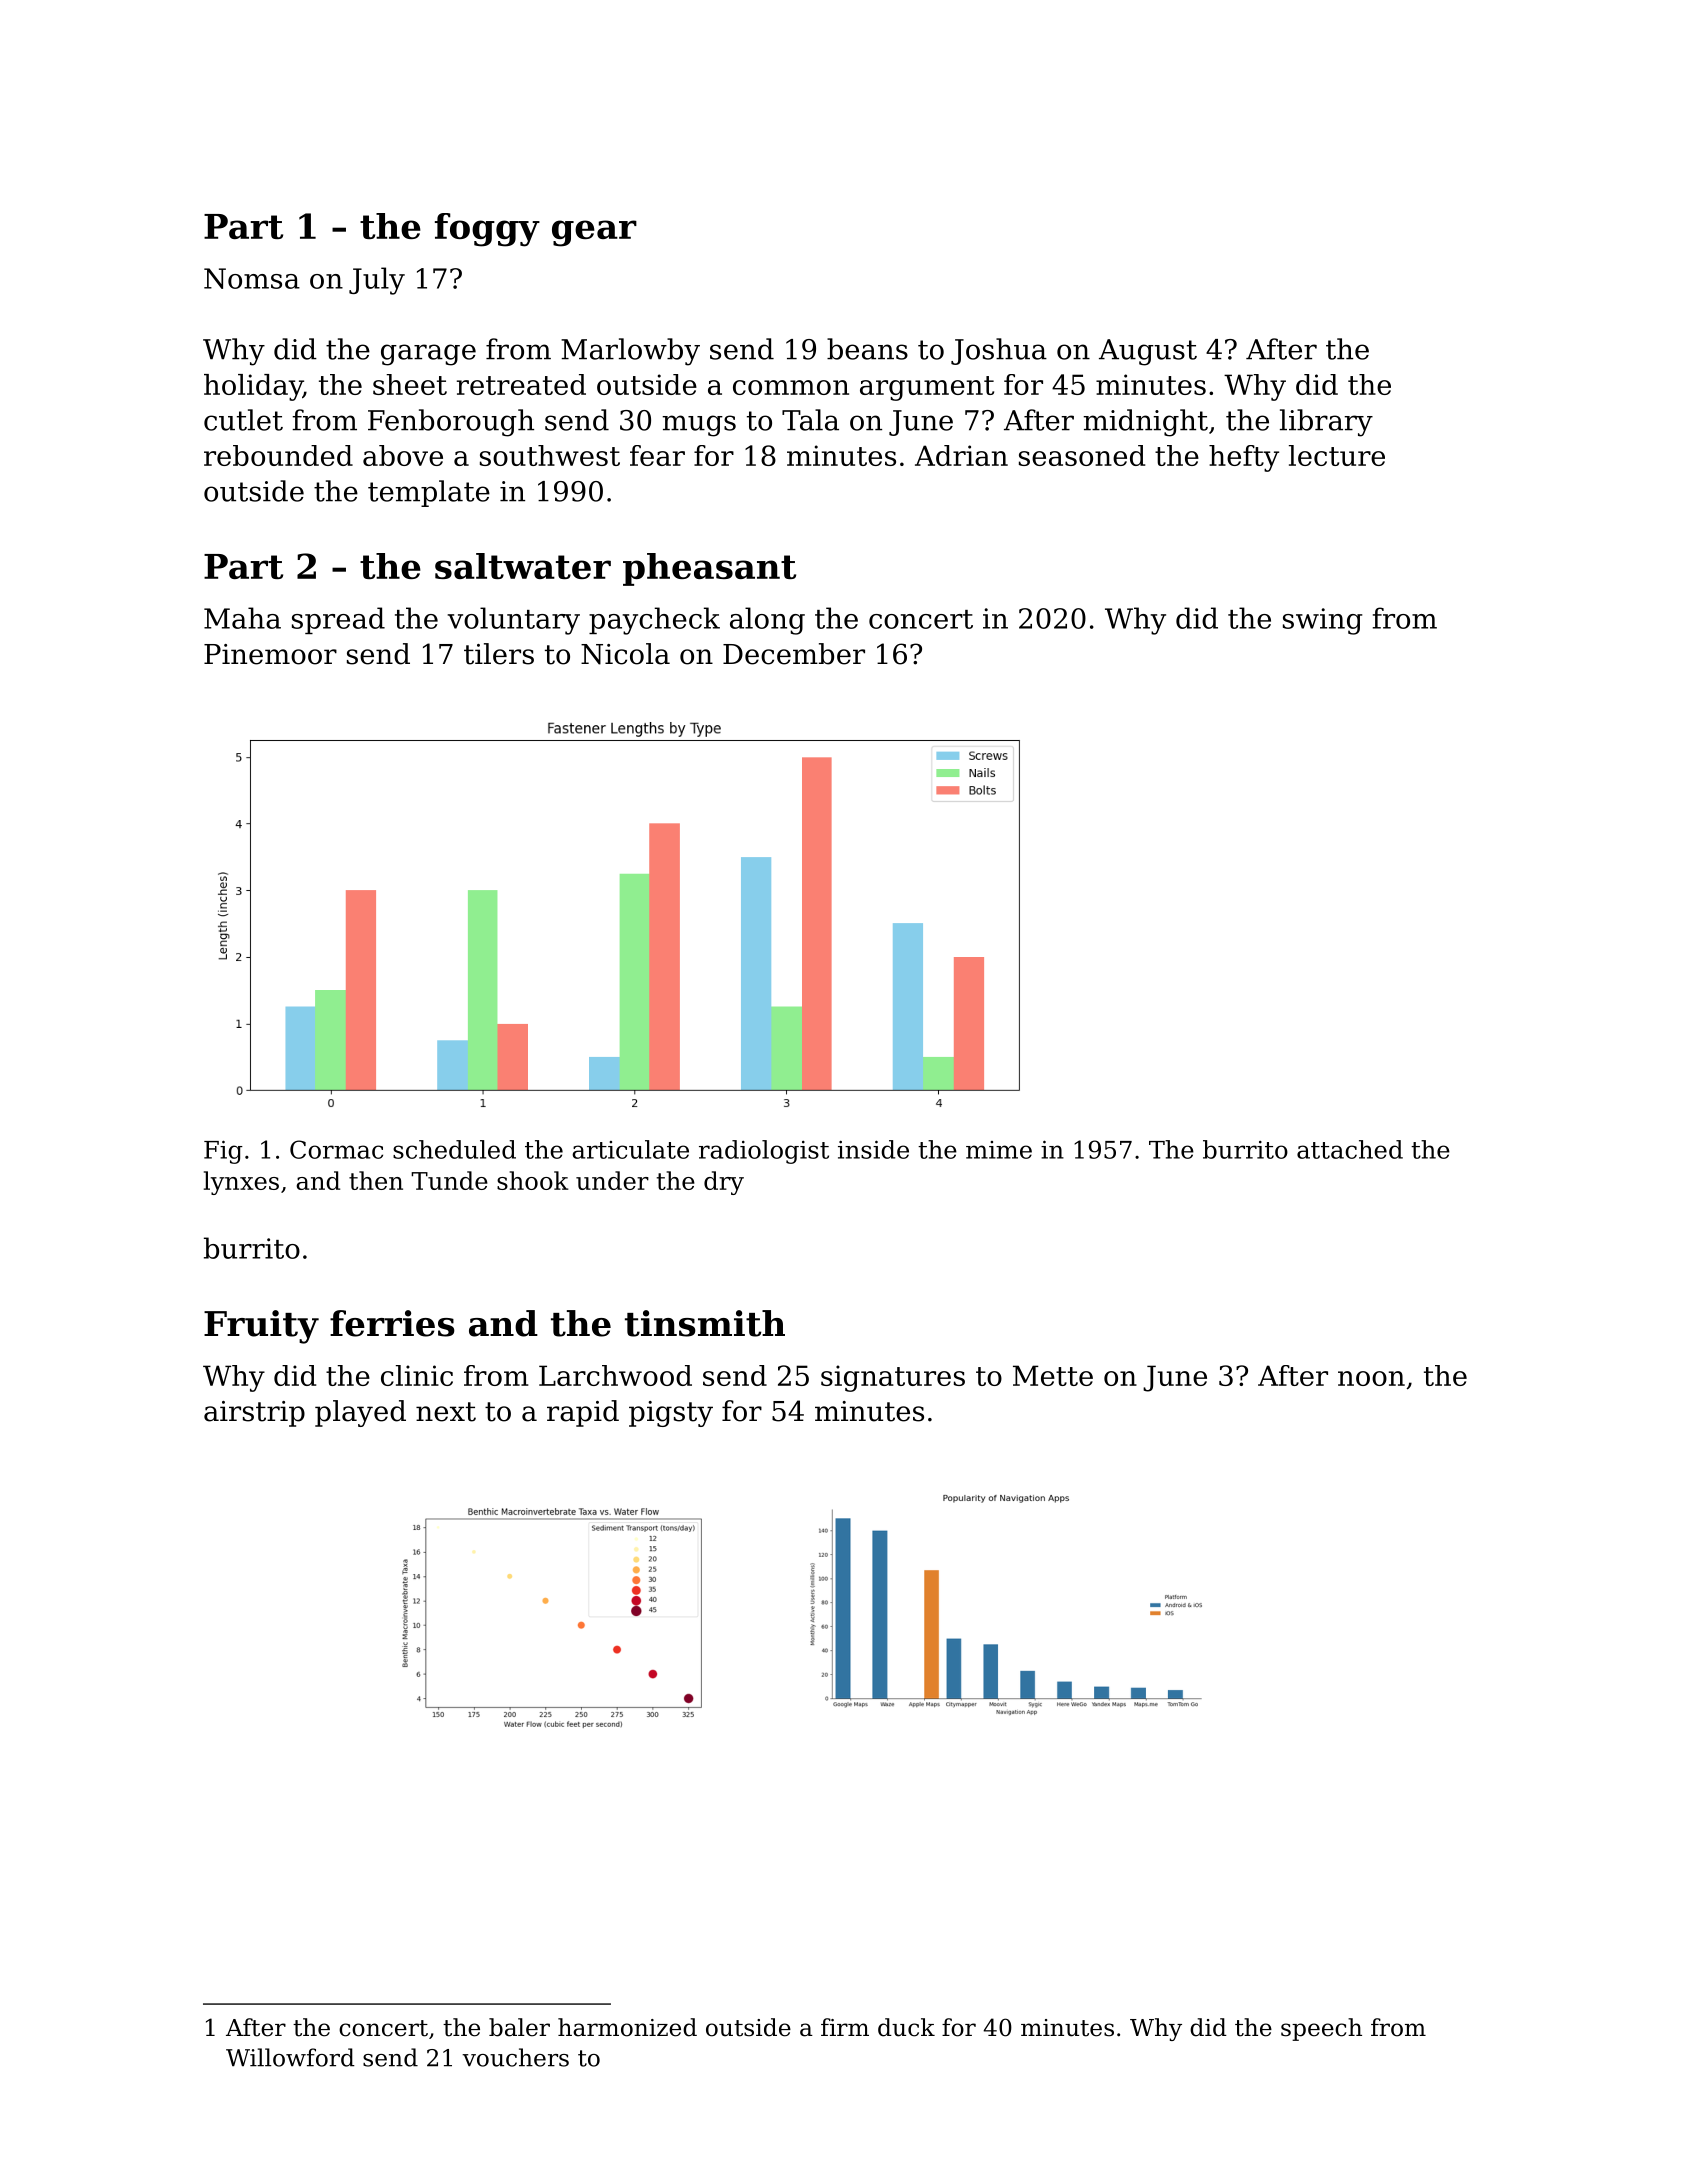 This image has height=2178, width=1683. Describe the element at coordinates (764, 1152) in the image. I see `radiologist` at that location.
